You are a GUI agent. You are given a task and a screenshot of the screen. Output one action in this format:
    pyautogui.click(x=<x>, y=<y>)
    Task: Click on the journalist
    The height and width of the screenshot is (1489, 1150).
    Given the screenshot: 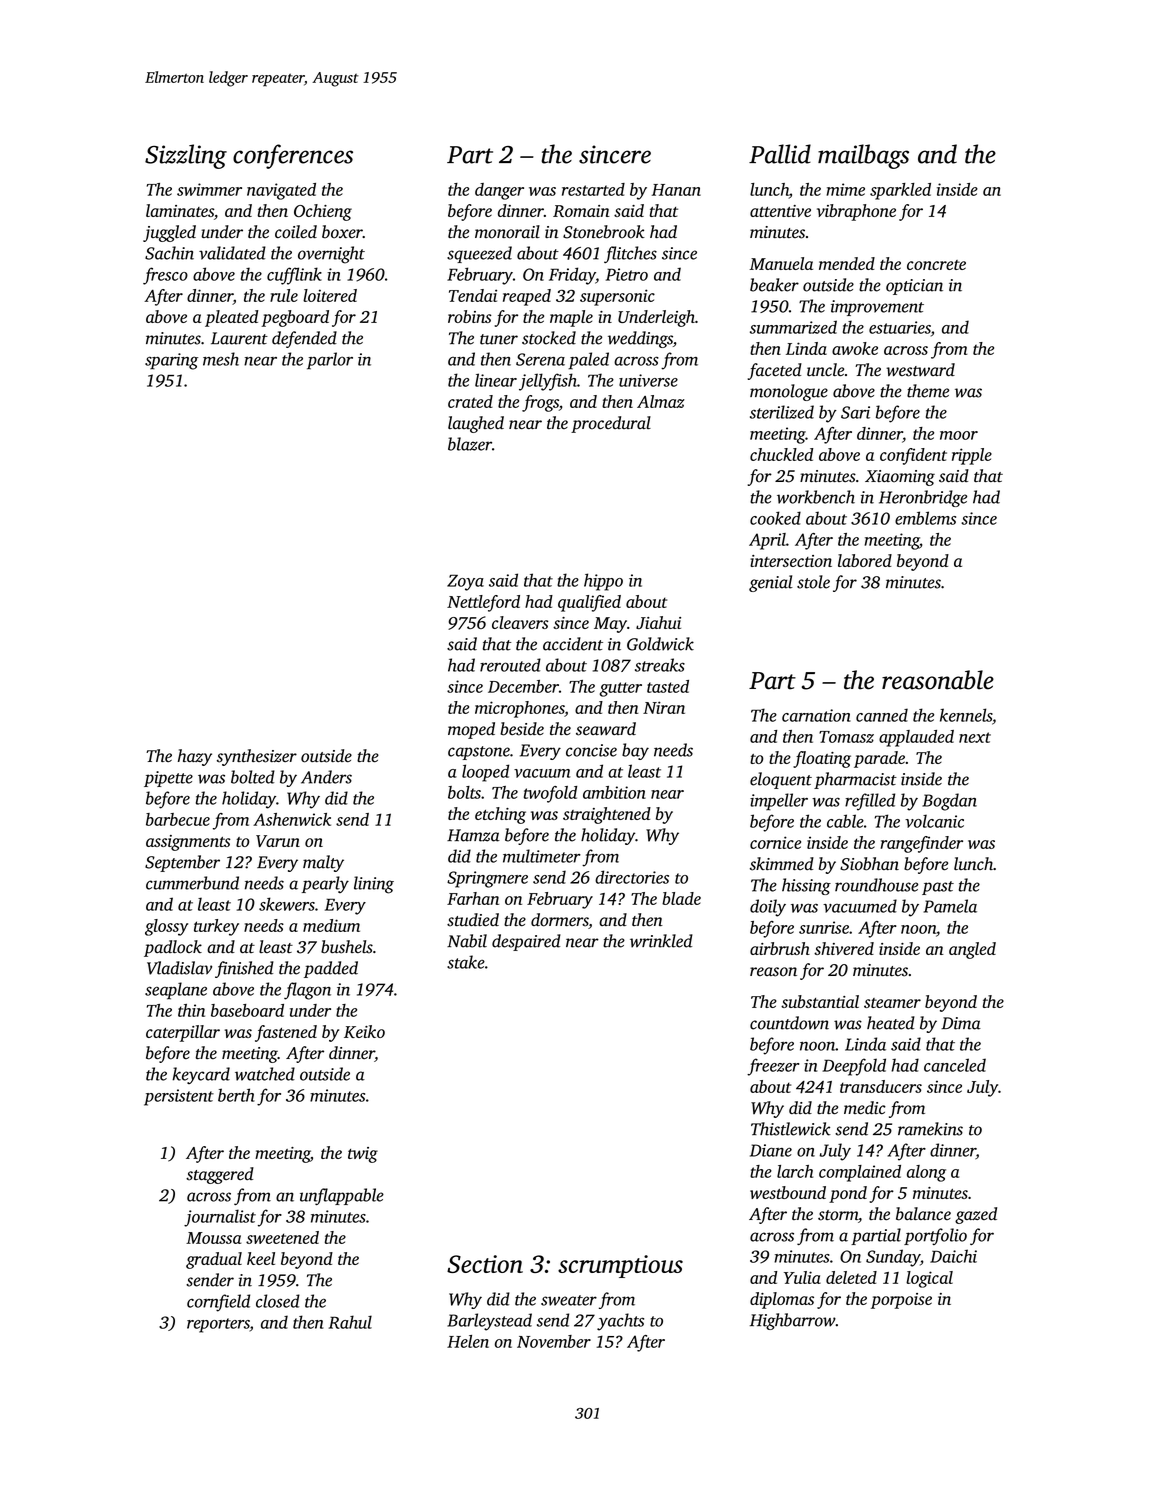 What is the action you would take?
    pyautogui.click(x=220, y=1218)
